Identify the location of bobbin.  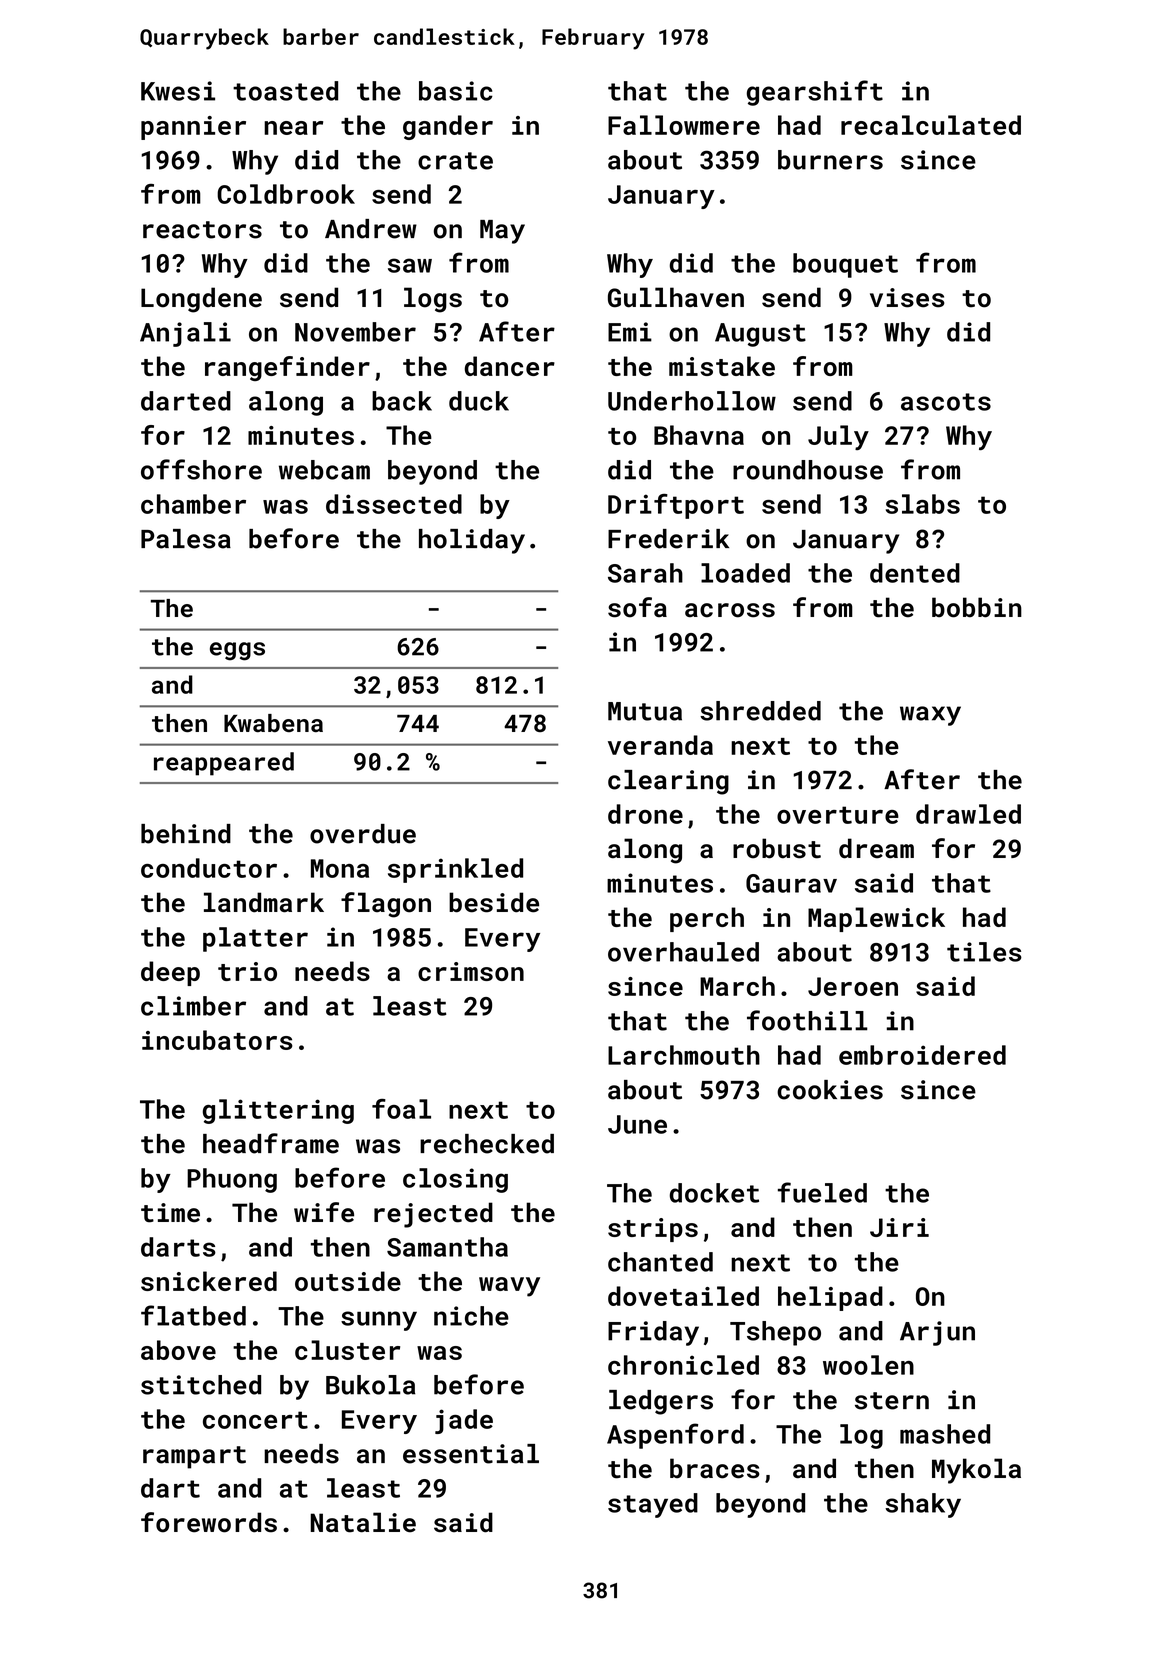
(977, 607).
